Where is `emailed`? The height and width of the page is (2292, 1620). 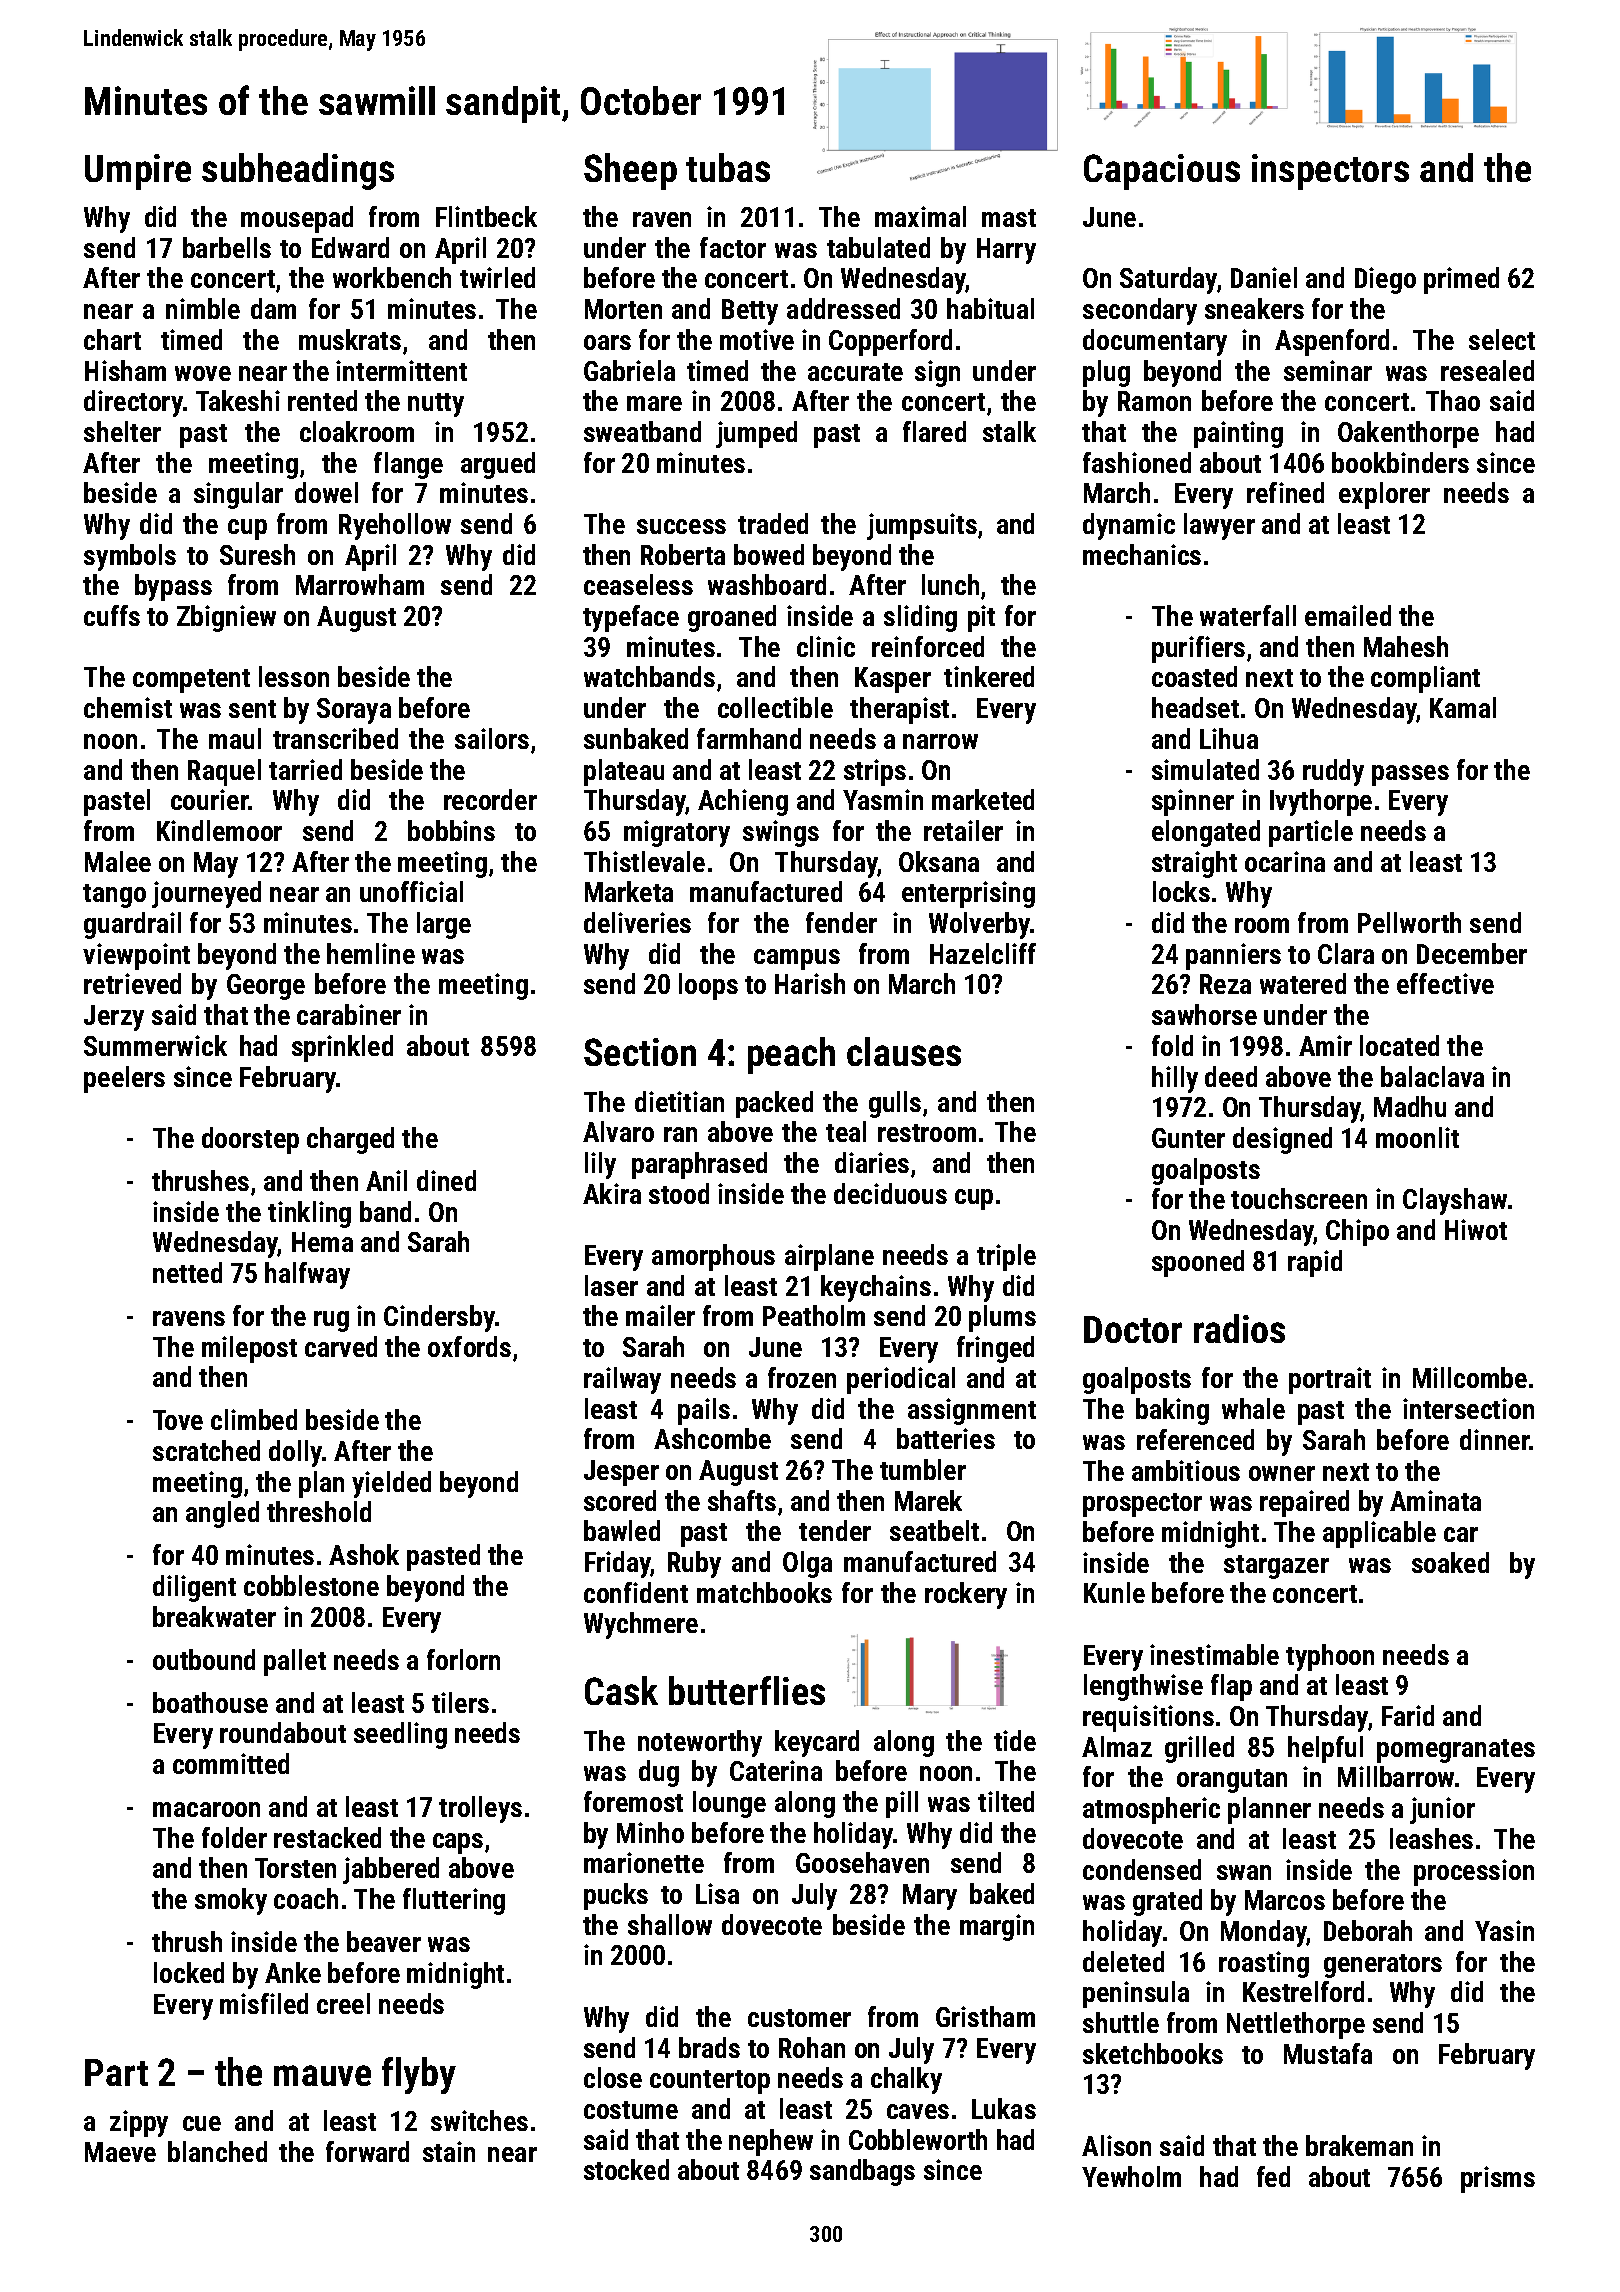 emailed is located at coordinates (1348, 615).
